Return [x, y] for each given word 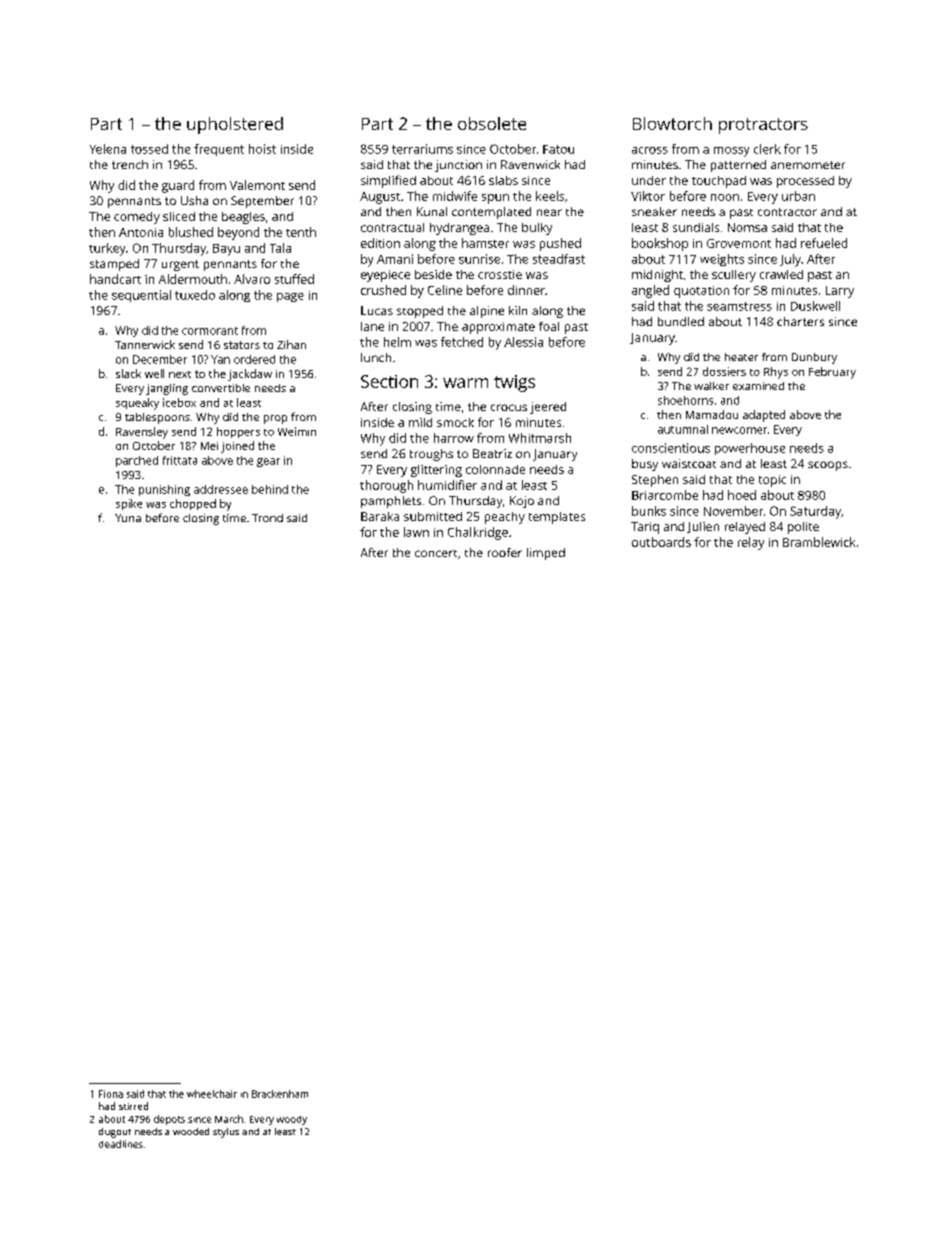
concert [436, 553]
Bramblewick [819, 542]
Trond [267, 518]
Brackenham [280, 1094]
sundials [696, 227]
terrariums [422, 149]
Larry [840, 292]
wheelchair [212, 1094]
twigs [514, 383]
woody [292, 1120]
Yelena [108, 149]
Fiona [111, 1094]
